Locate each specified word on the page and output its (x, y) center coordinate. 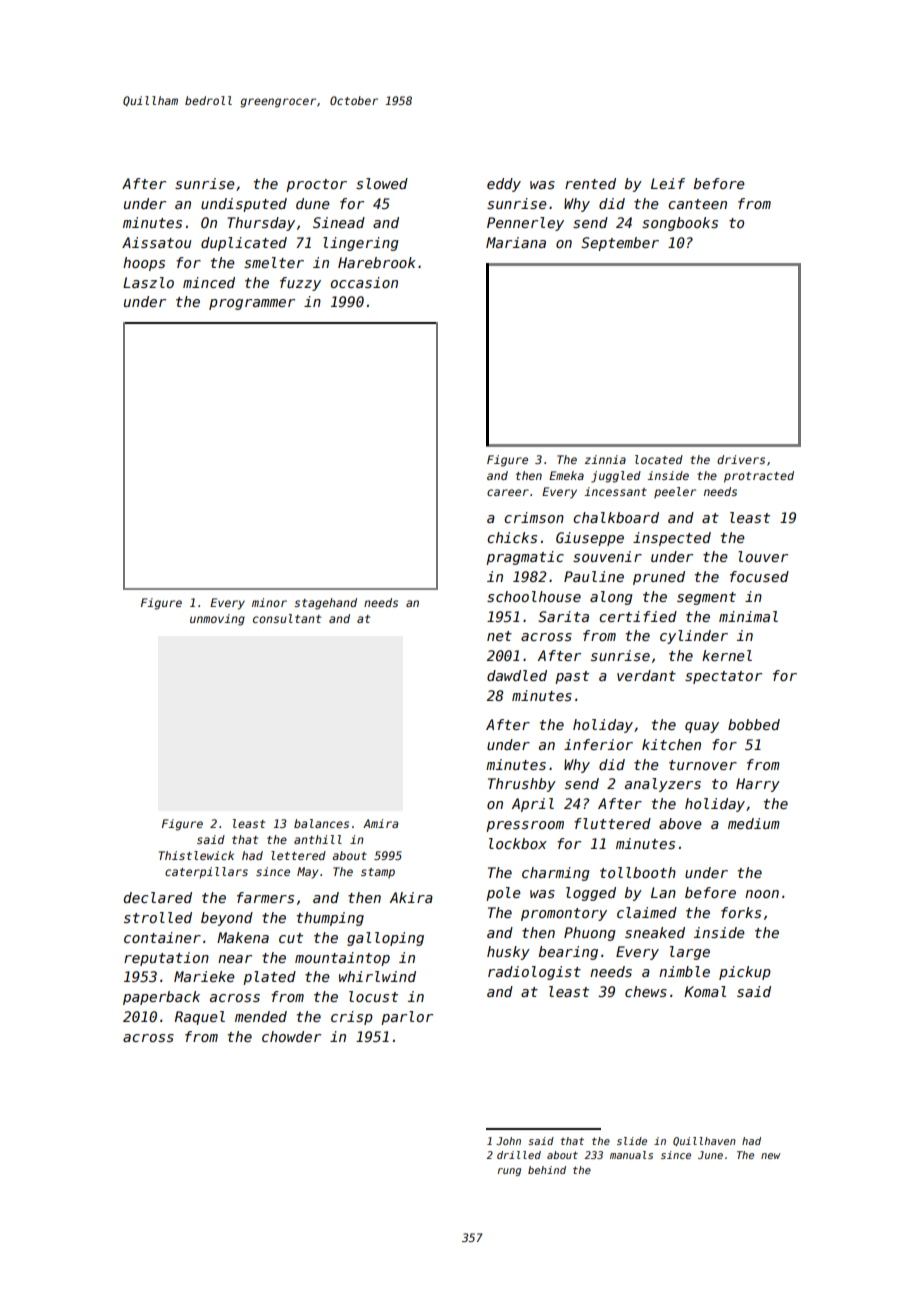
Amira (380, 823)
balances (321, 823)
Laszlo (148, 282)
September (620, 244)
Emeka (566, 475)
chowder (291, 1036)
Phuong (590, 934)
